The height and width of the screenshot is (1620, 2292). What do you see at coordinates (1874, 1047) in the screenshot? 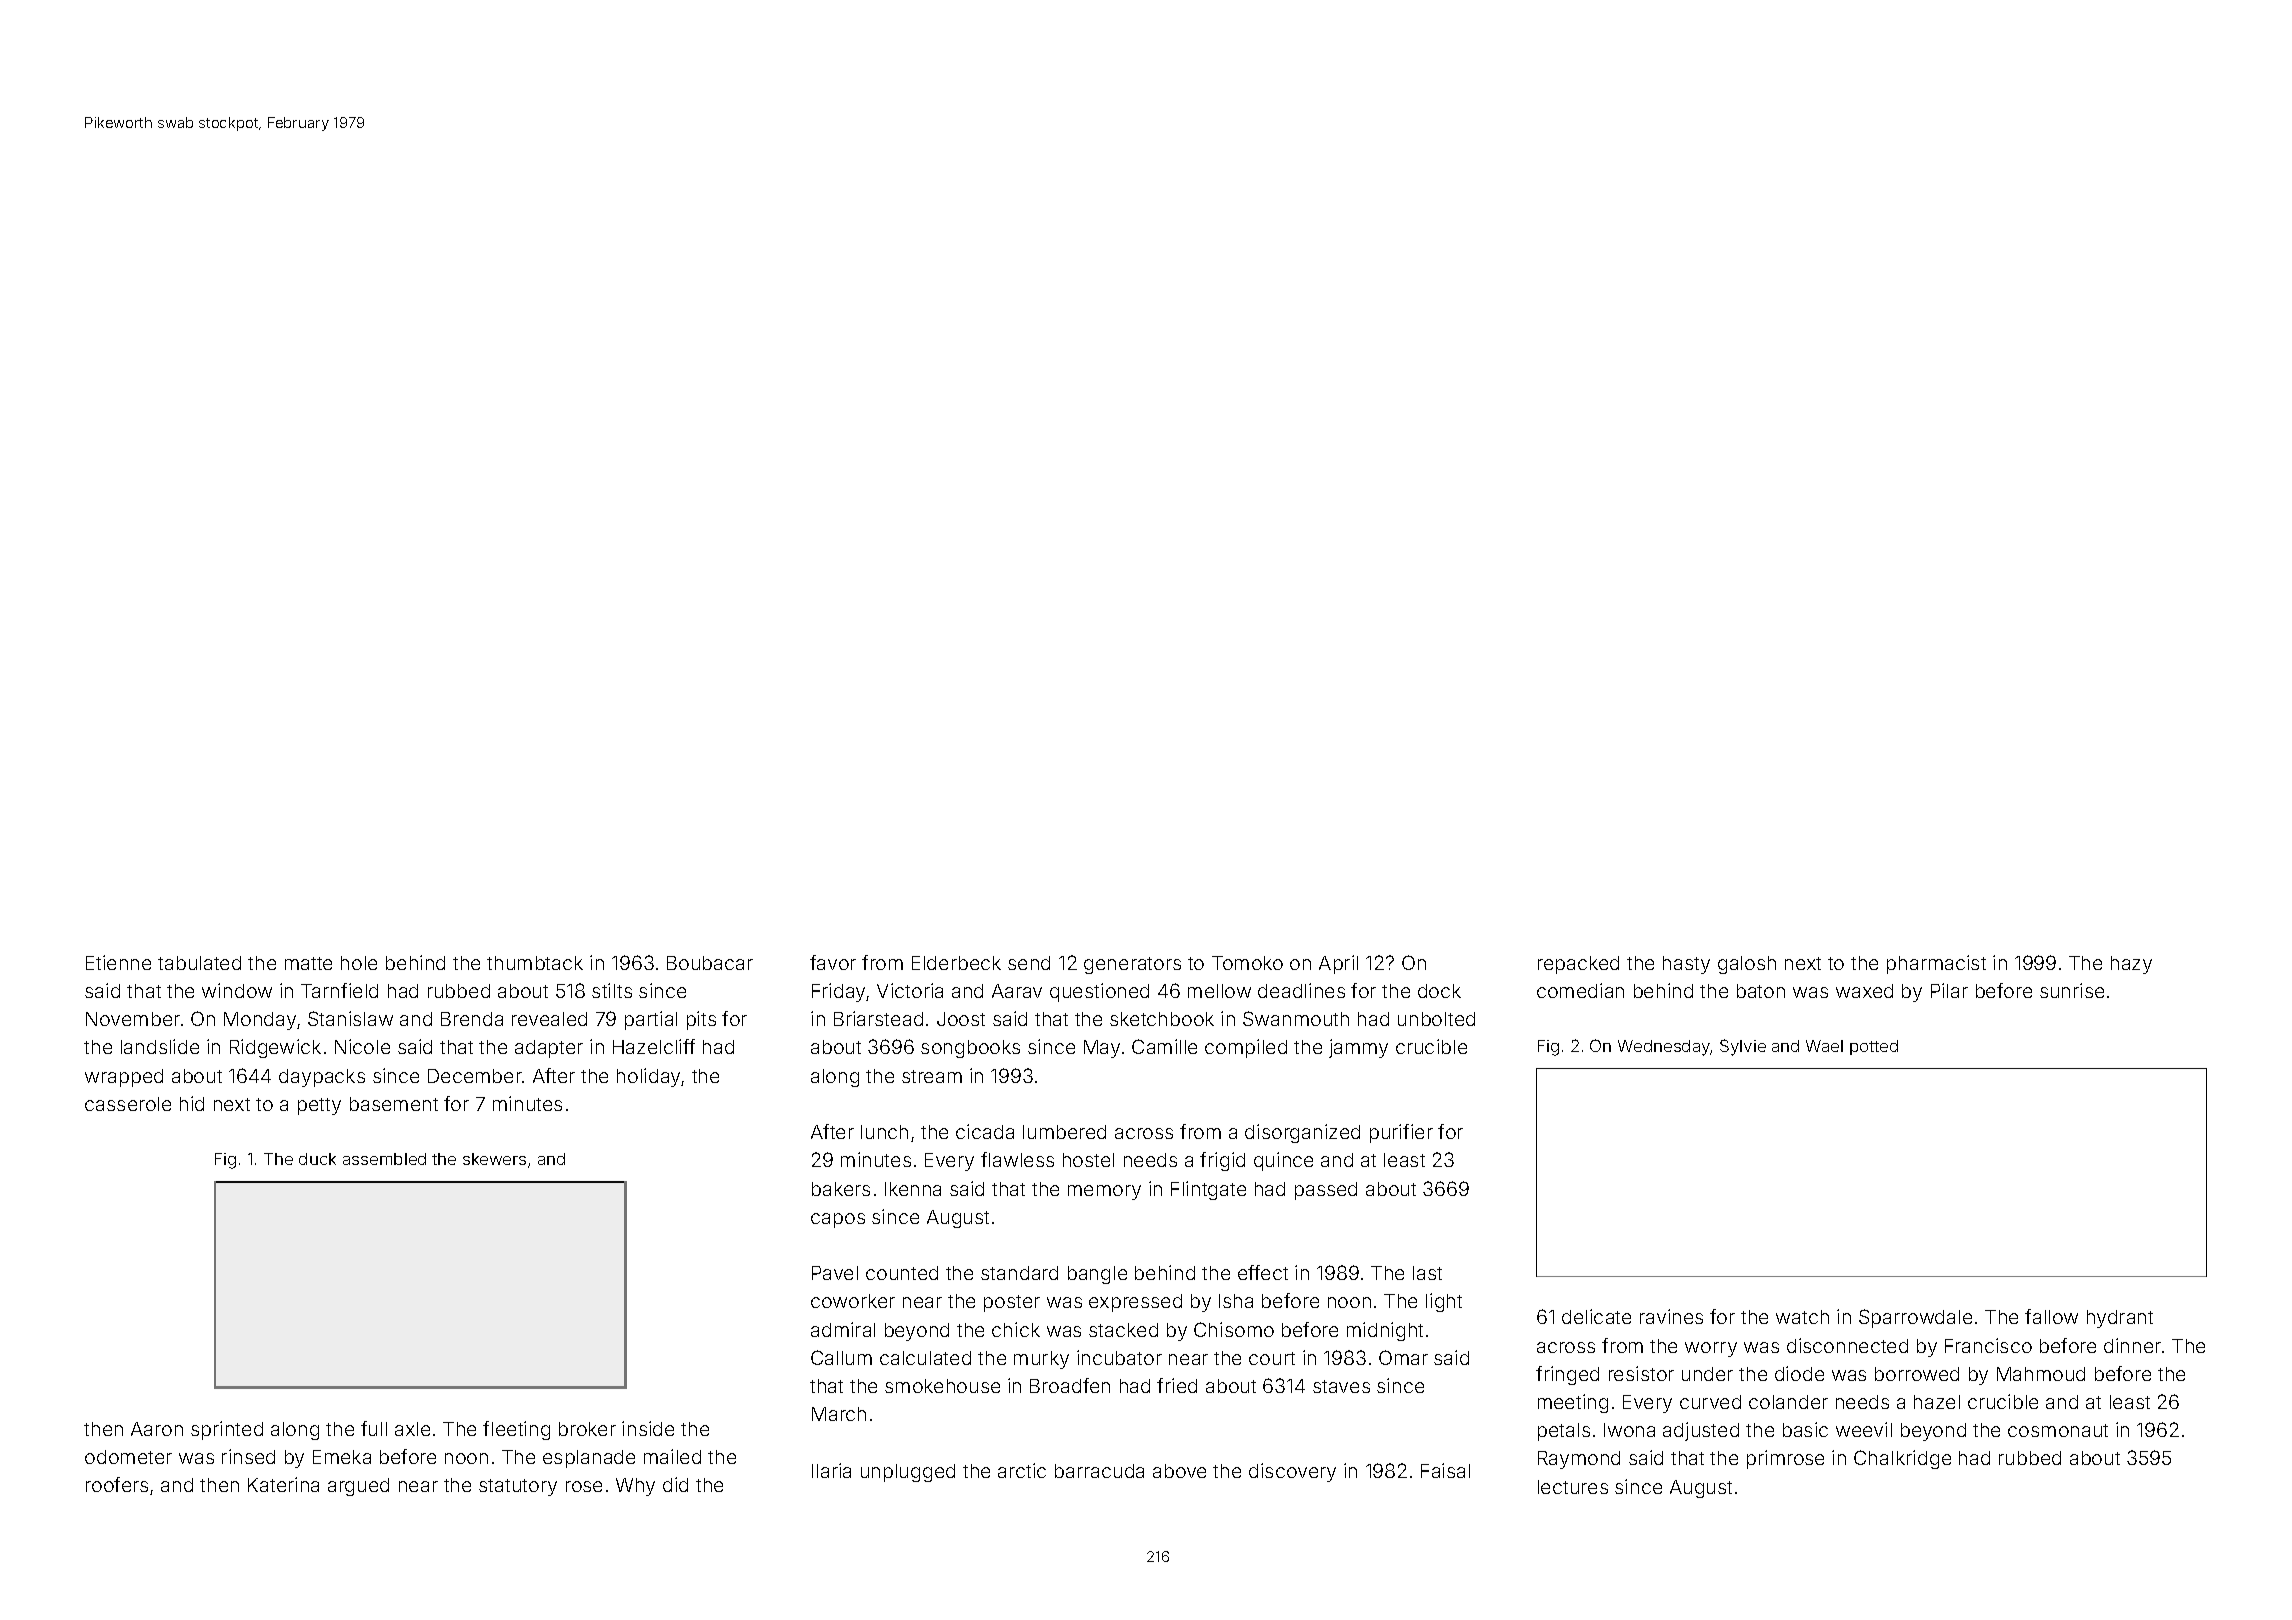
I see `potted` at bounding box center [1874, 1047].
